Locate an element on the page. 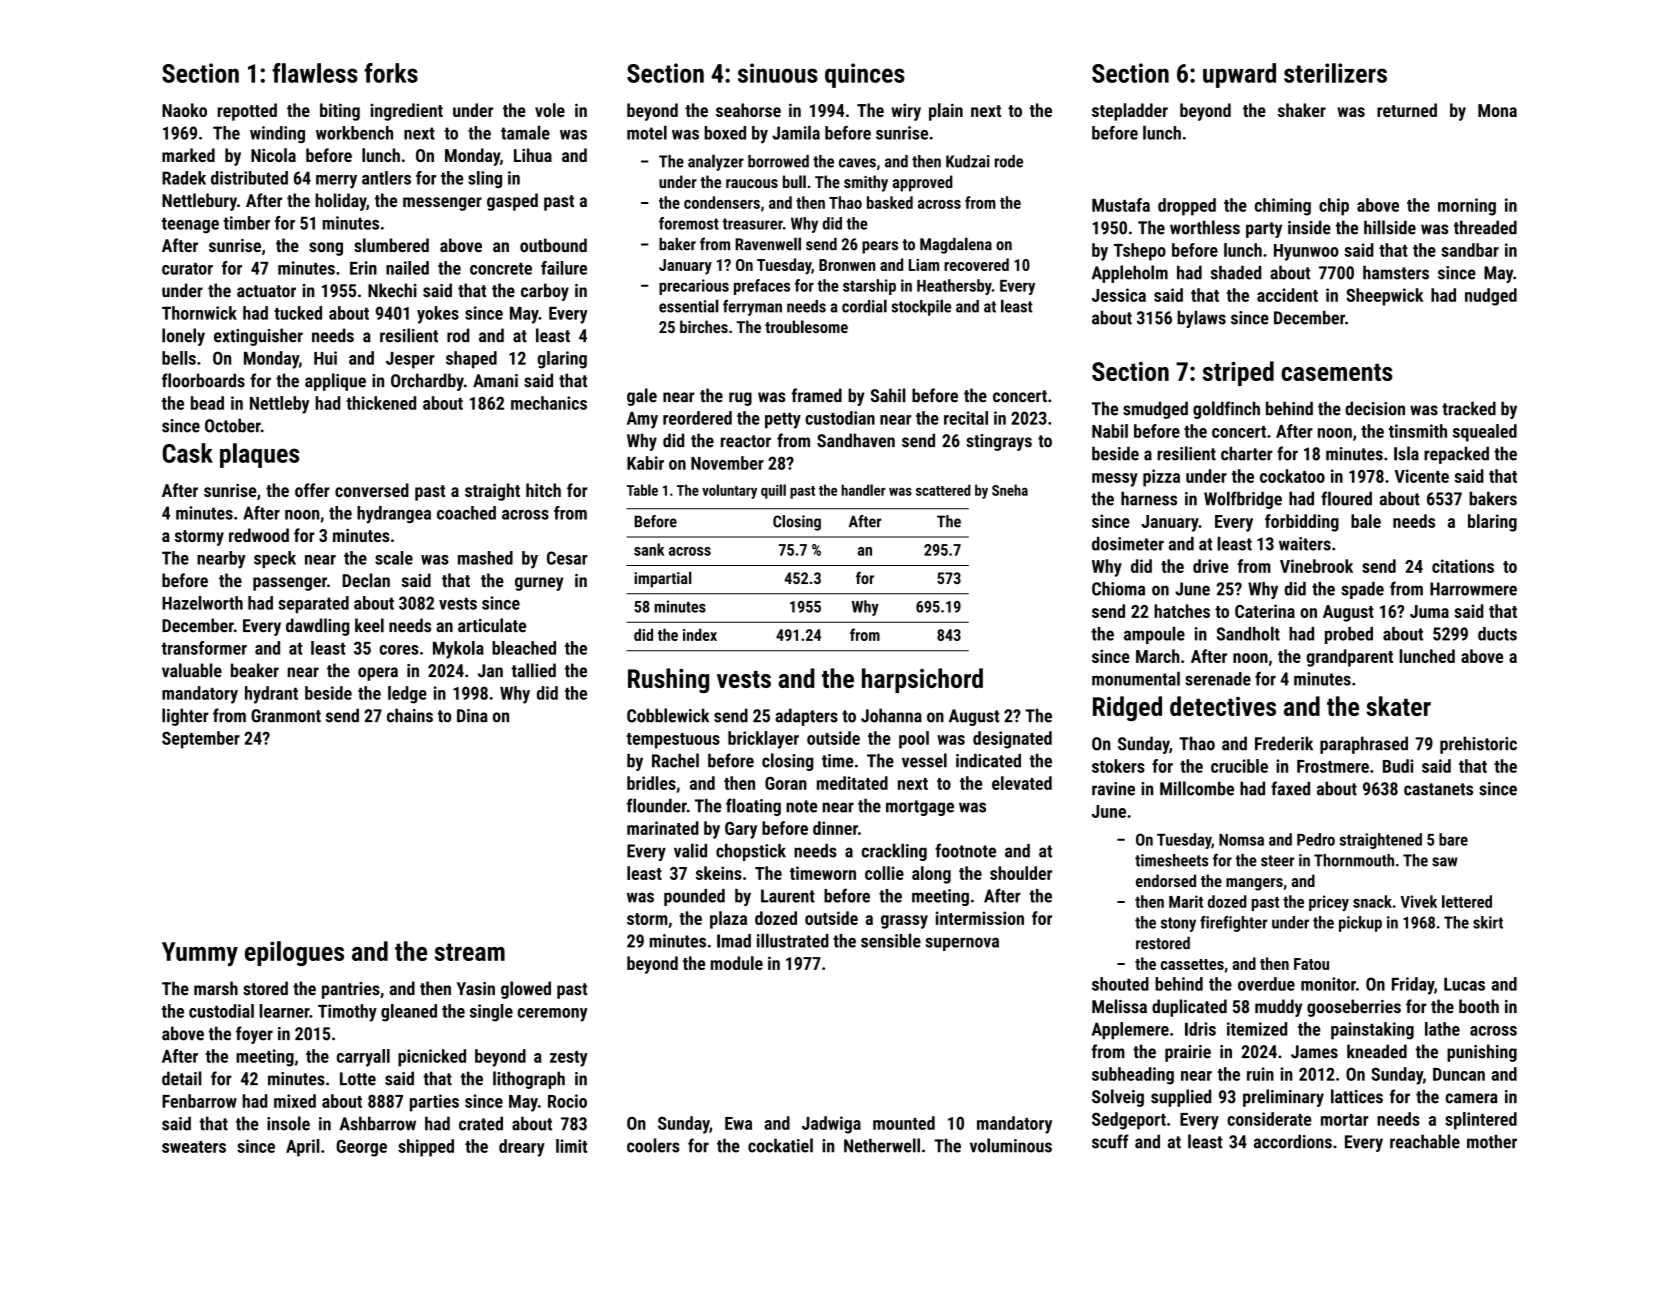 This image has height=1297, width=1679. Jadwiga is located at coordinates (831, 1125).
